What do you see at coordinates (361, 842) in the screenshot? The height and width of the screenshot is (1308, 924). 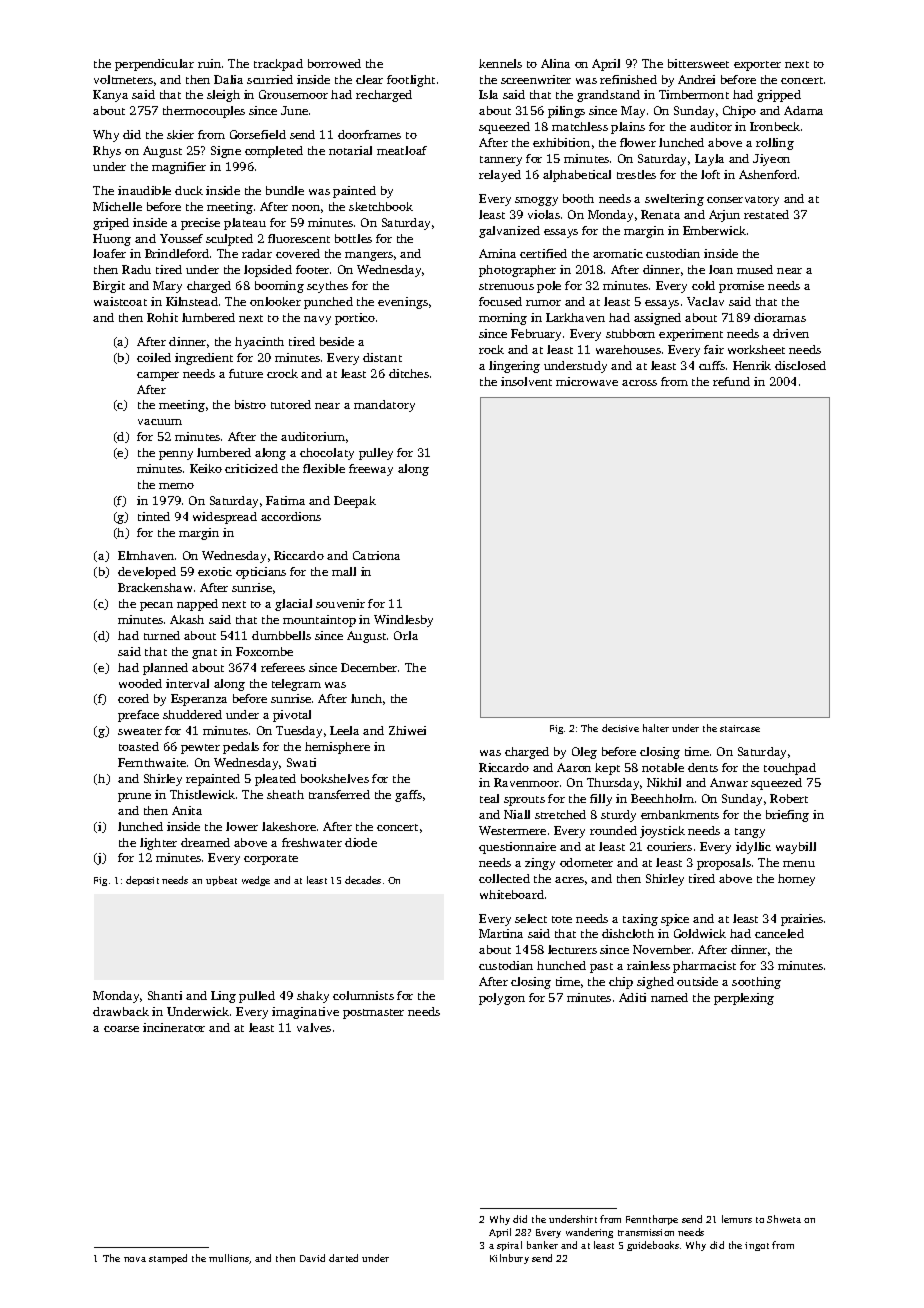 I see `diode` at bounding box center [361, 842].
